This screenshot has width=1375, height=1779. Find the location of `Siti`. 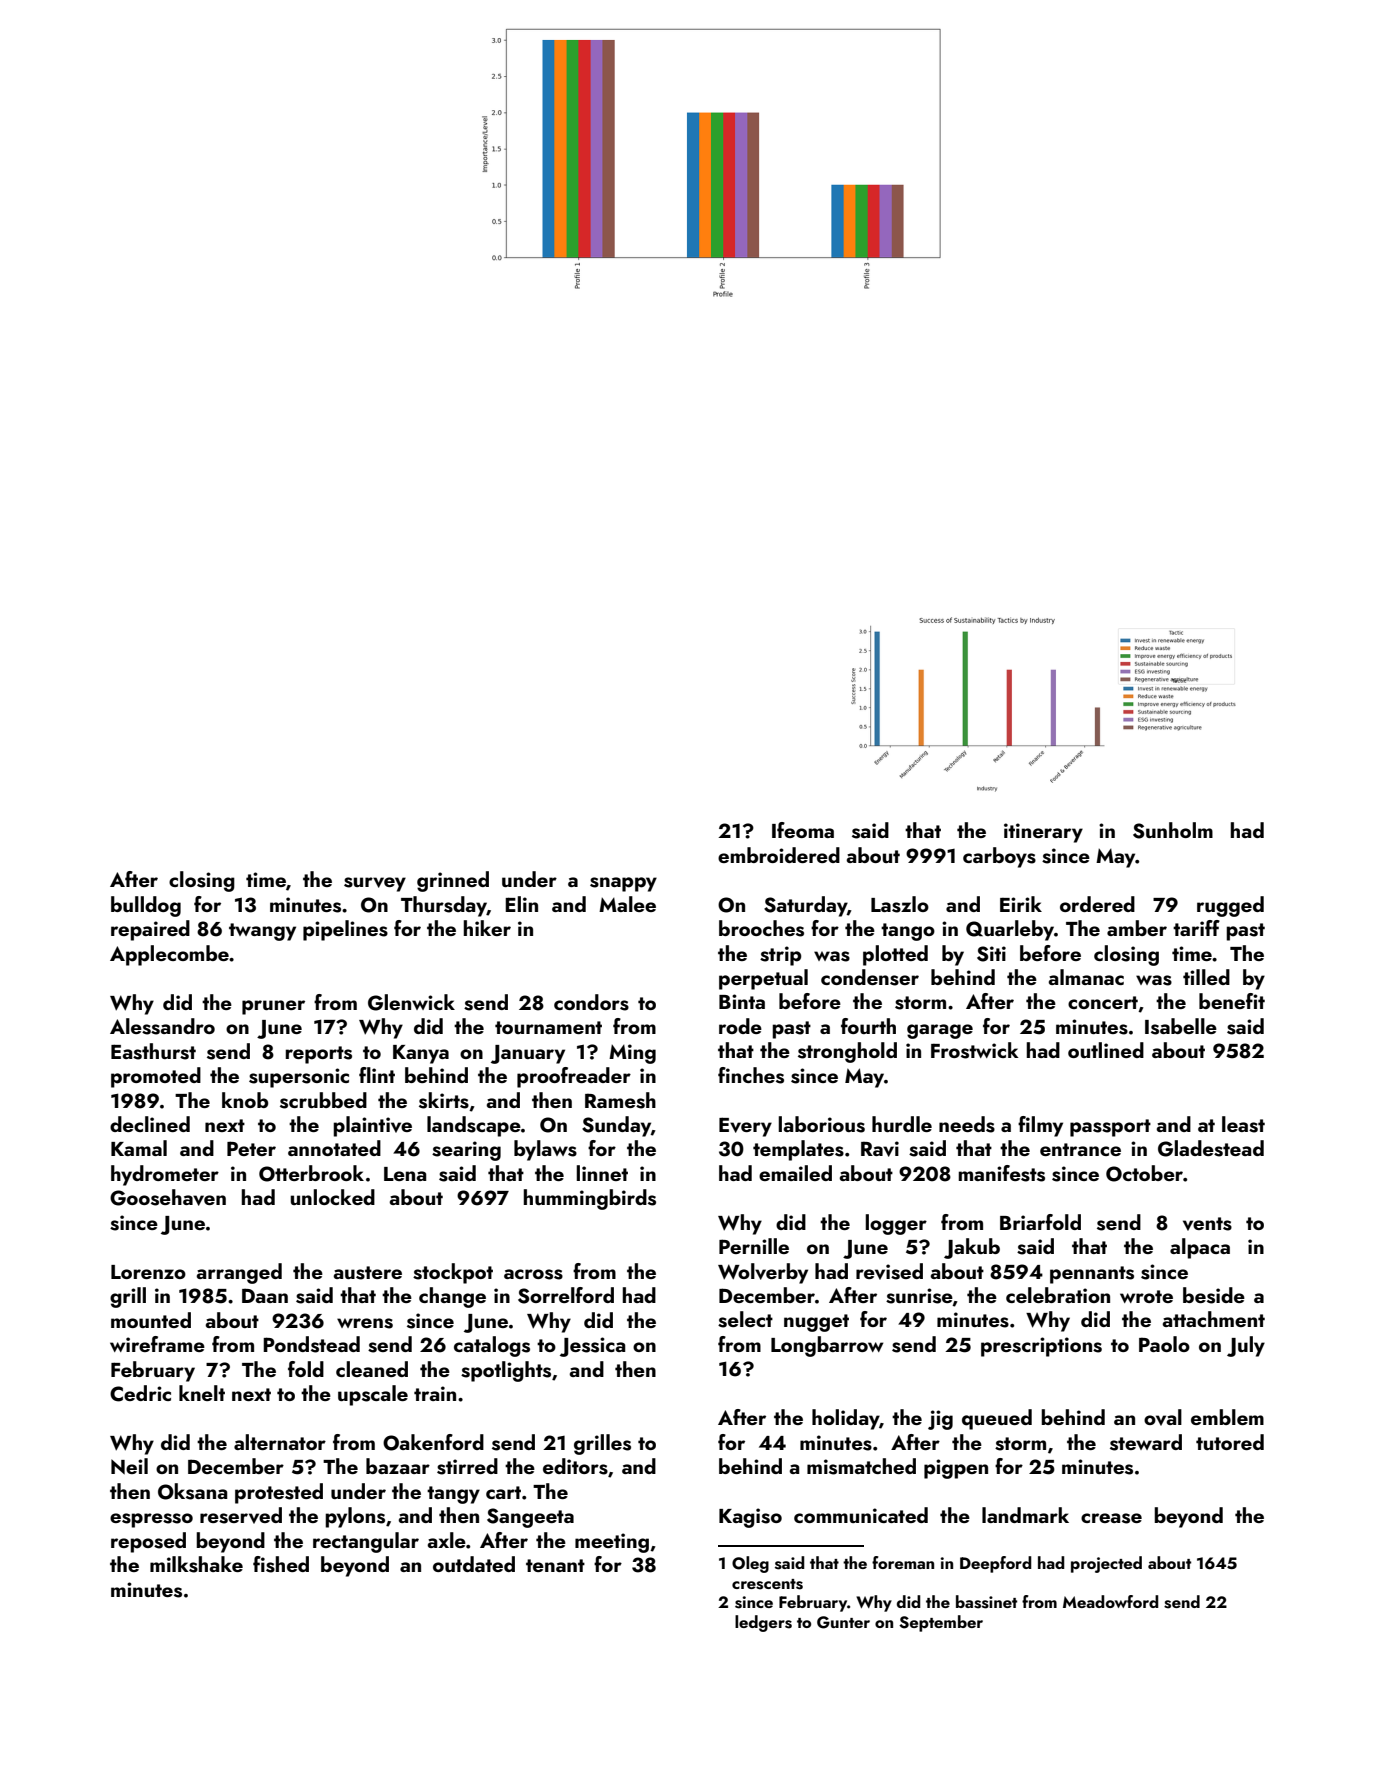

Siti is located at coordinates (991, 954).
